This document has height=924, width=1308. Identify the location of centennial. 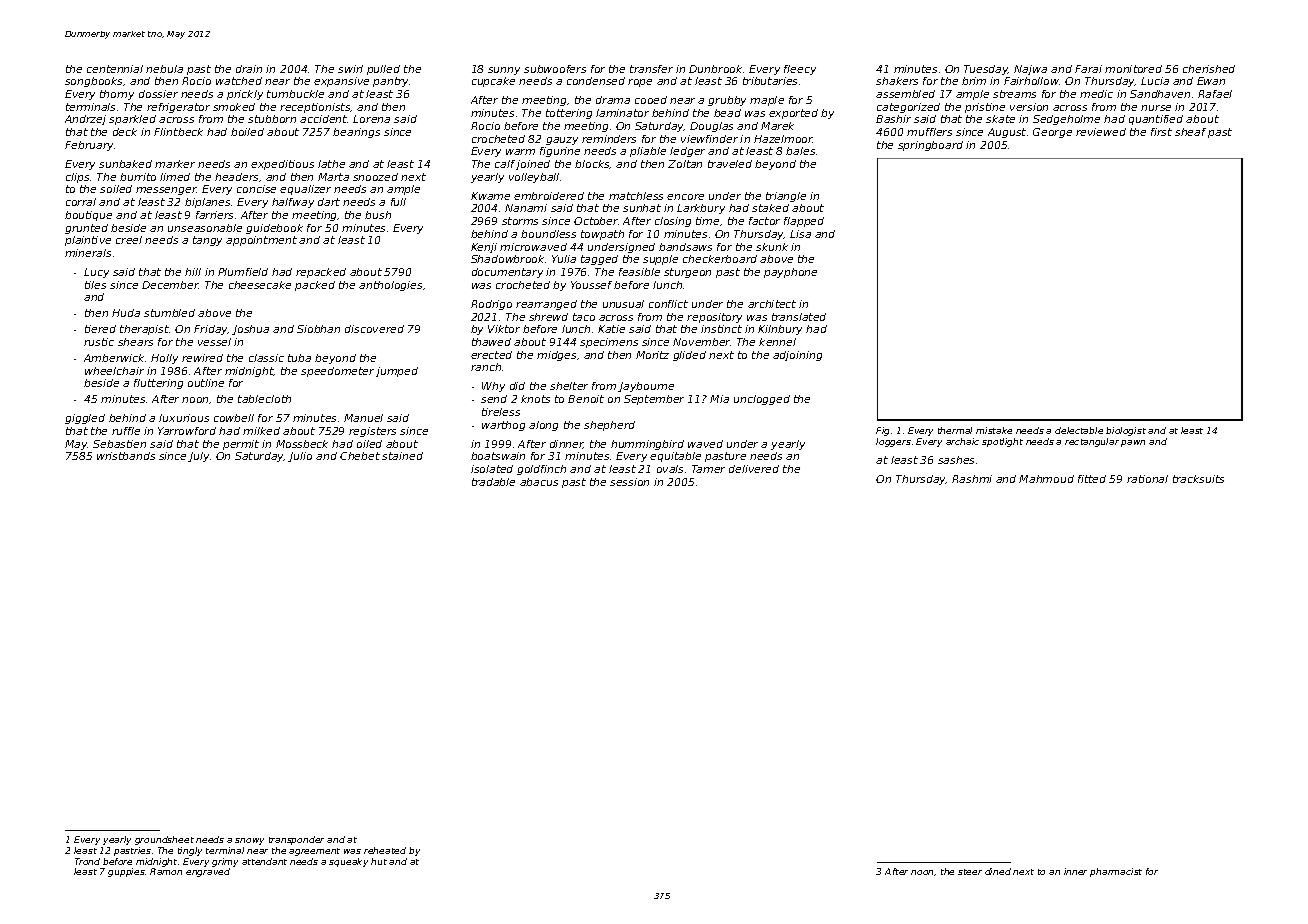
(115, 69).
